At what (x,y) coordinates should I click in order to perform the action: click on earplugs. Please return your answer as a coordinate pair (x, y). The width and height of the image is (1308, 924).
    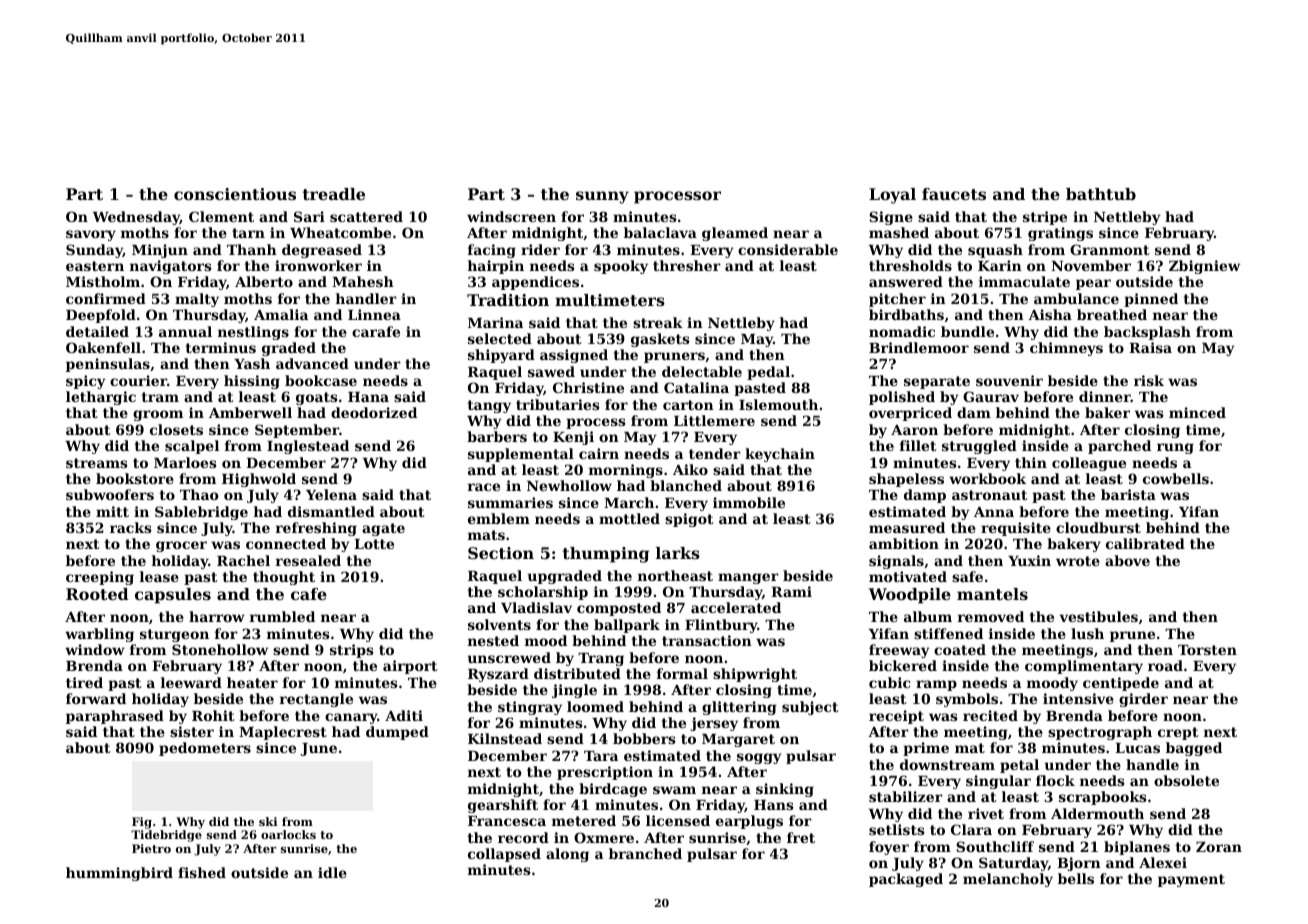
    Looking at the image, I should click on (749, 822).
